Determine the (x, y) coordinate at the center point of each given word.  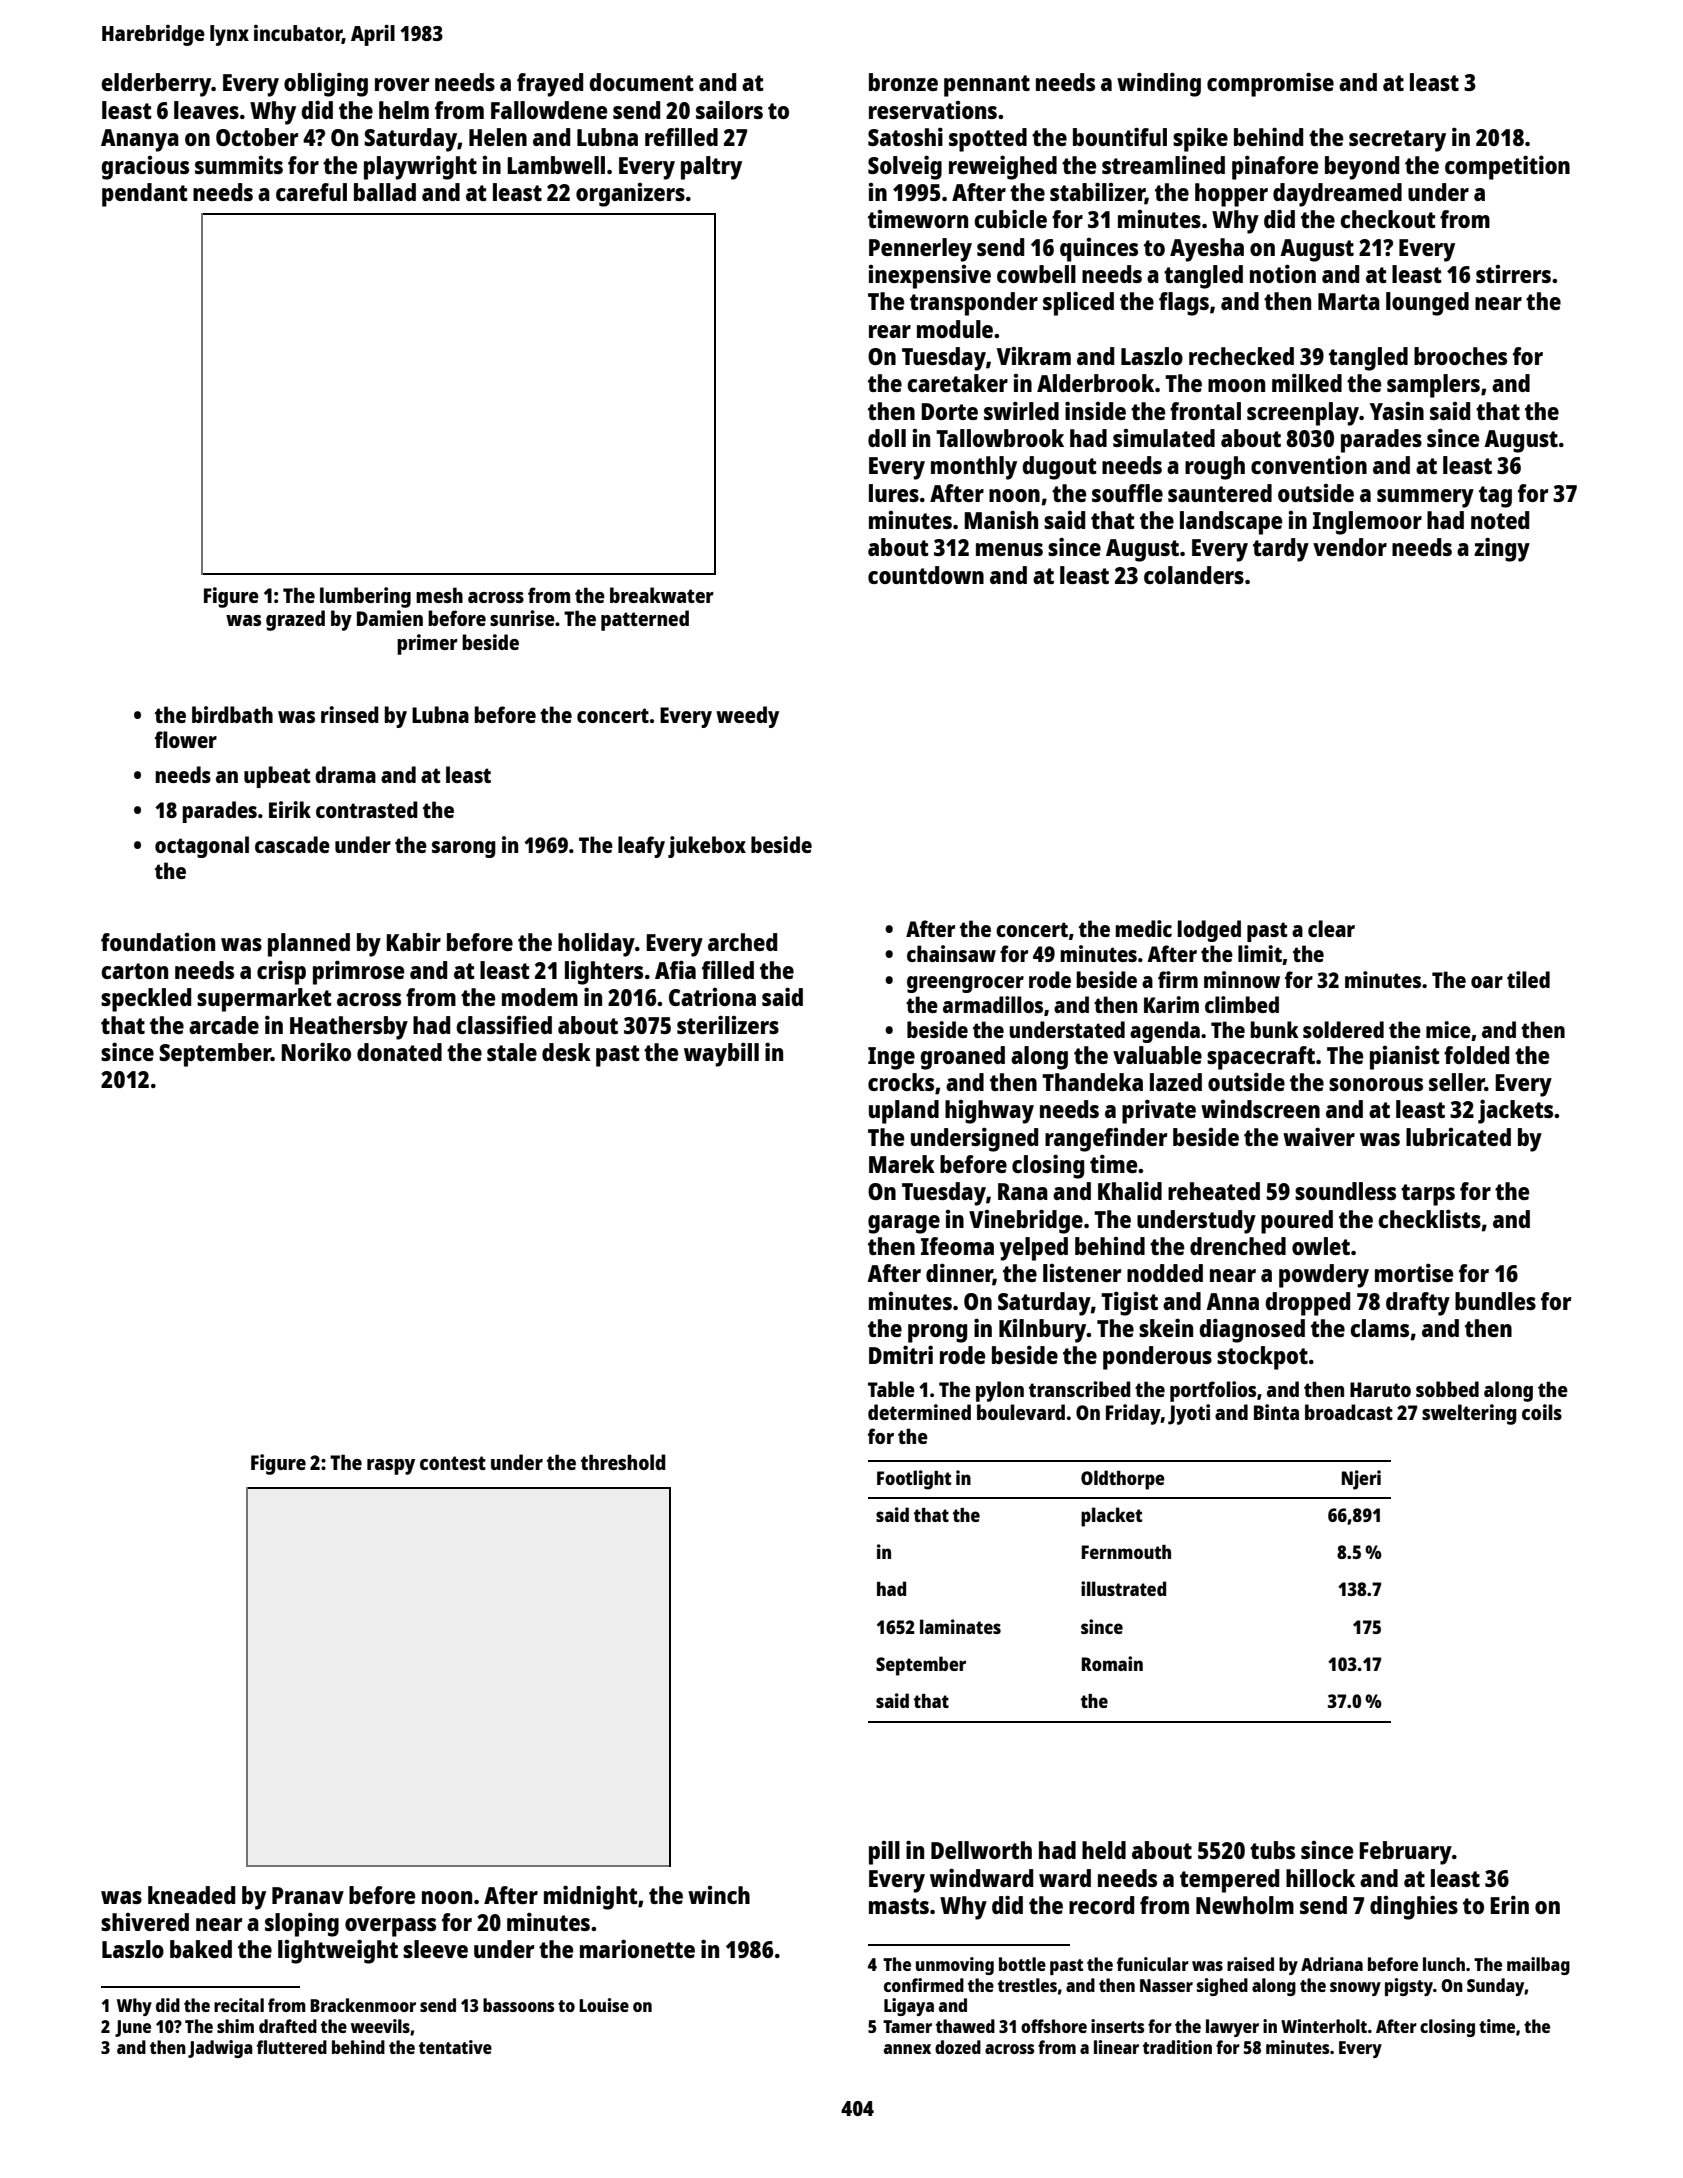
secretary (1397, 141)
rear (890, 331)
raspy (391, 1467)
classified (504, 1024)
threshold (623, 1462)
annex (907, 2049)
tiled (1528, 979)
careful (311, 192)
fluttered (292, 2047)
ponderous (1157, 1358)
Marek (902, 1164)
